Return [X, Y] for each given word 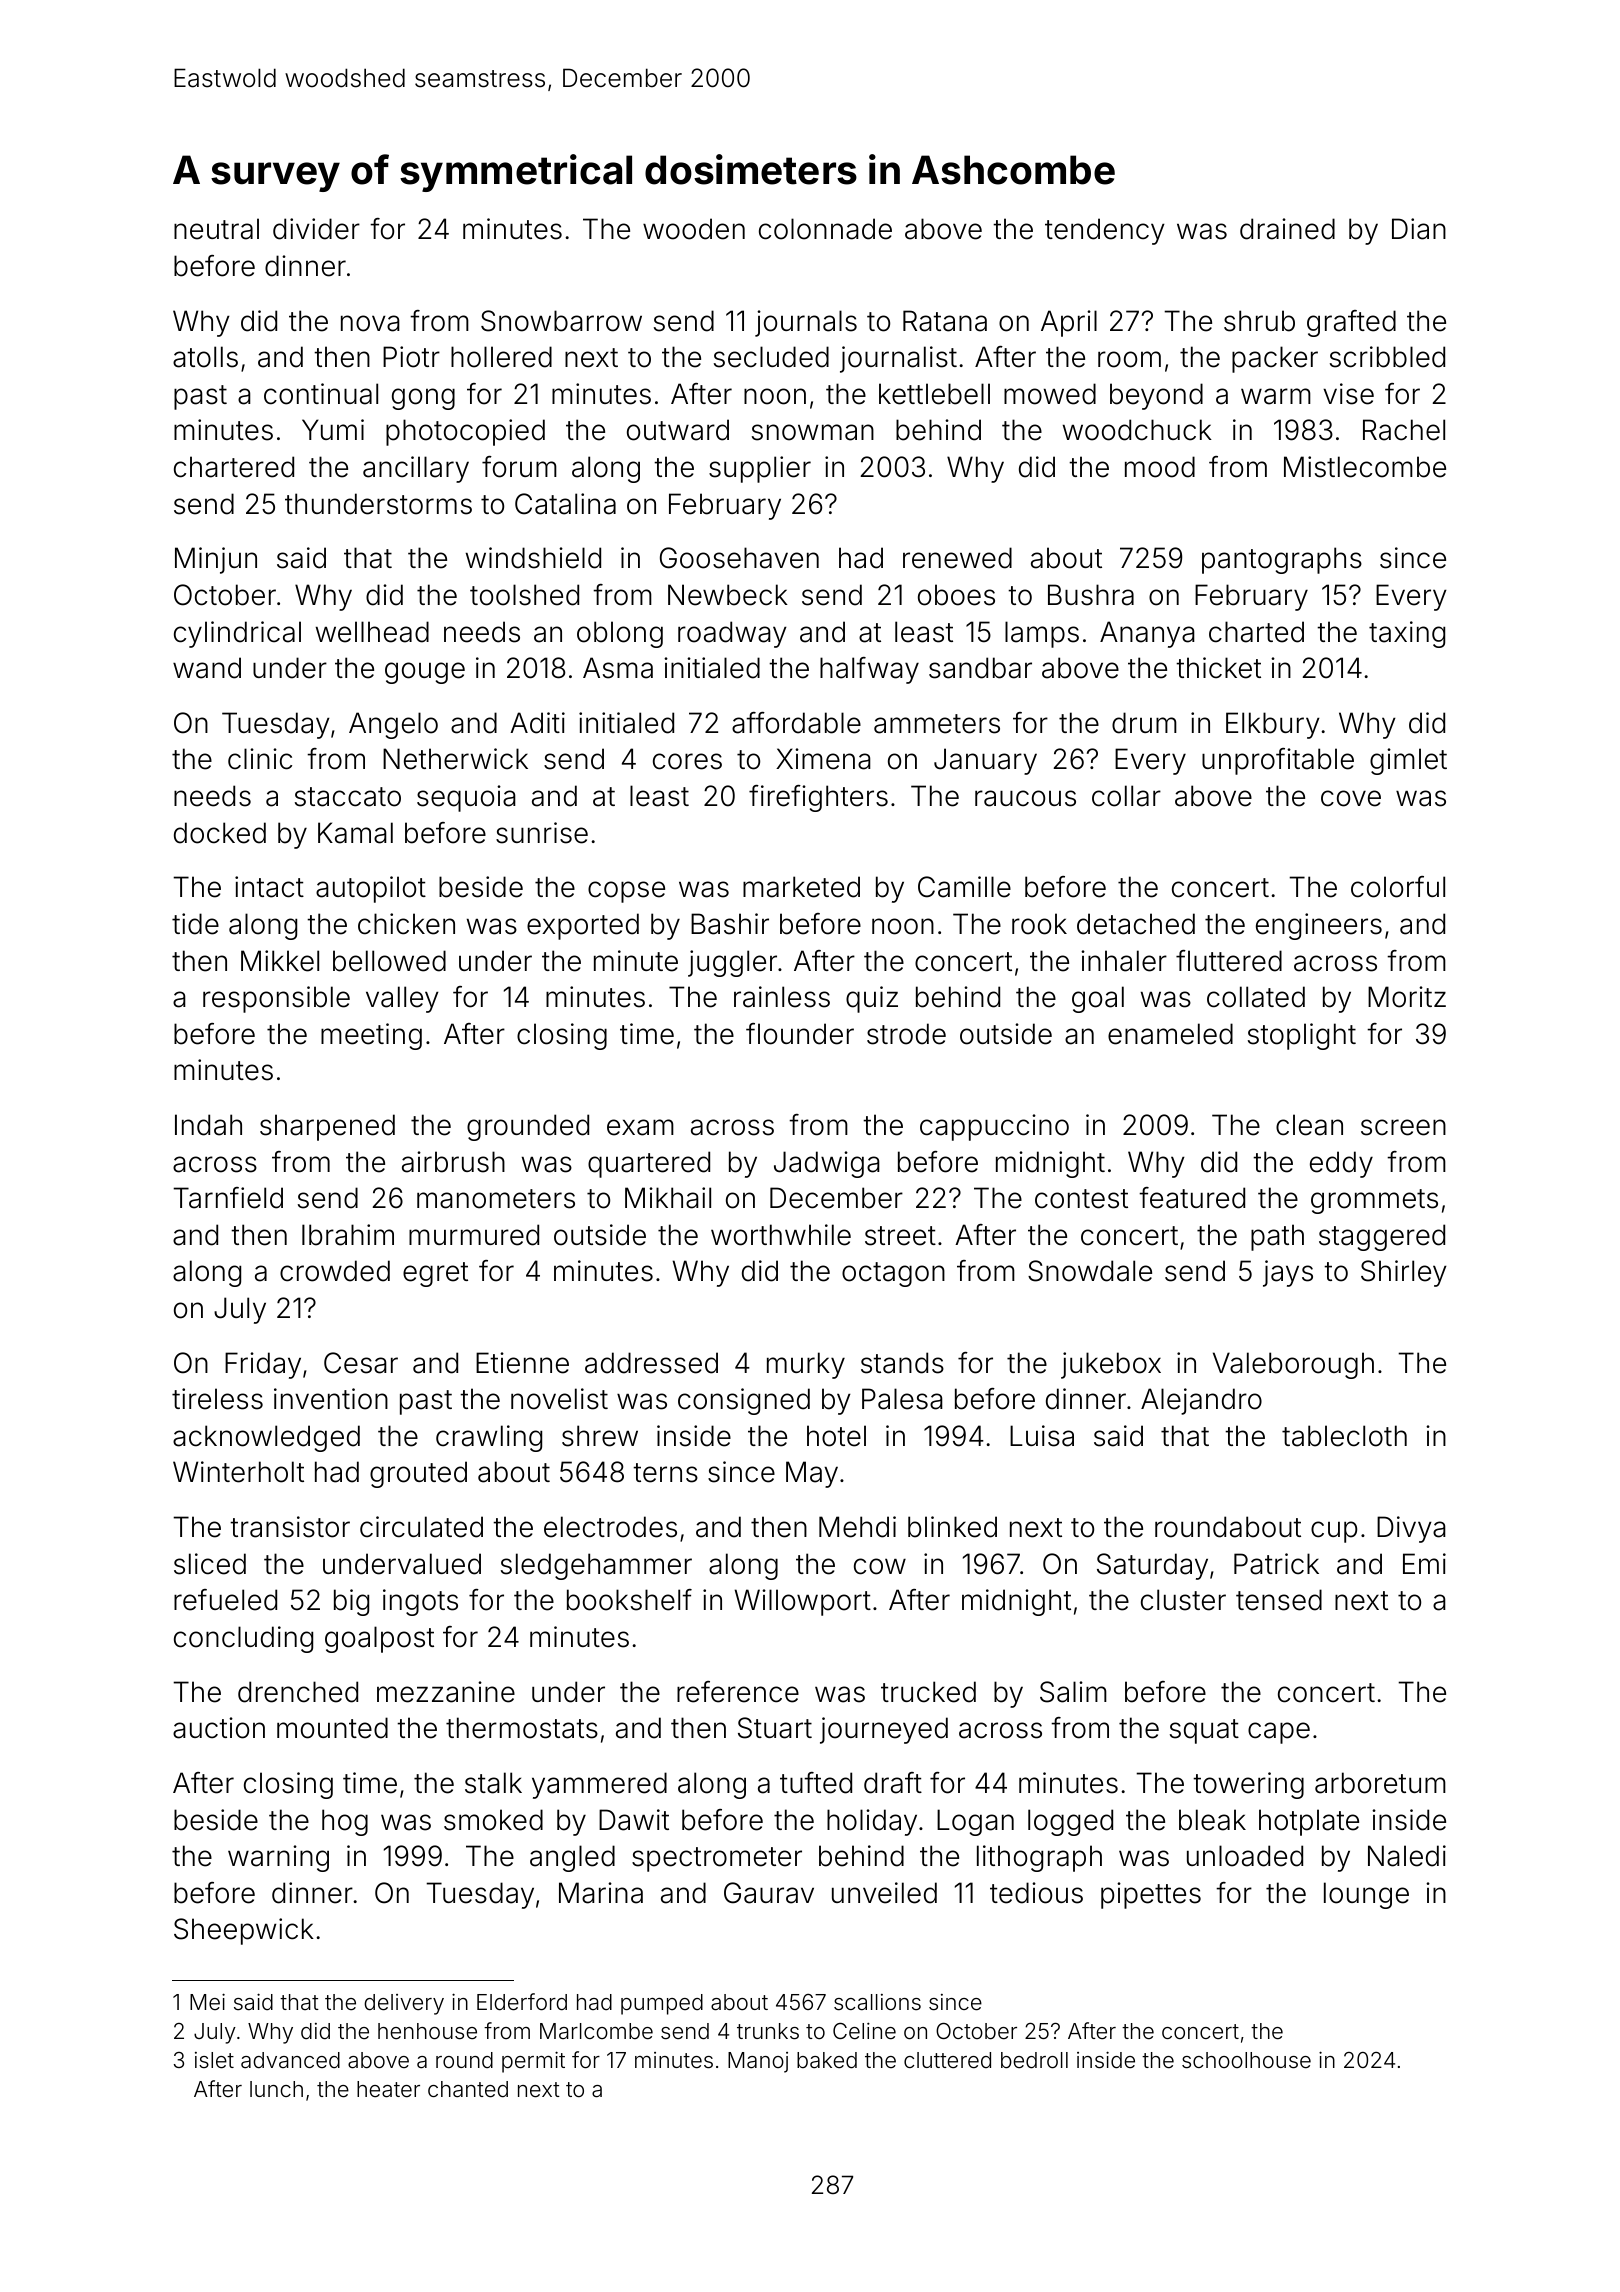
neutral [216, 229]
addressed [651, 1363]
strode [906, 1034]
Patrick [1276, 1564]
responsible [276, 999]
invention [331, 1399]
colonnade [825, 229]
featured [1192, 1198]
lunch [276, 2089]
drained [1287, 229]
